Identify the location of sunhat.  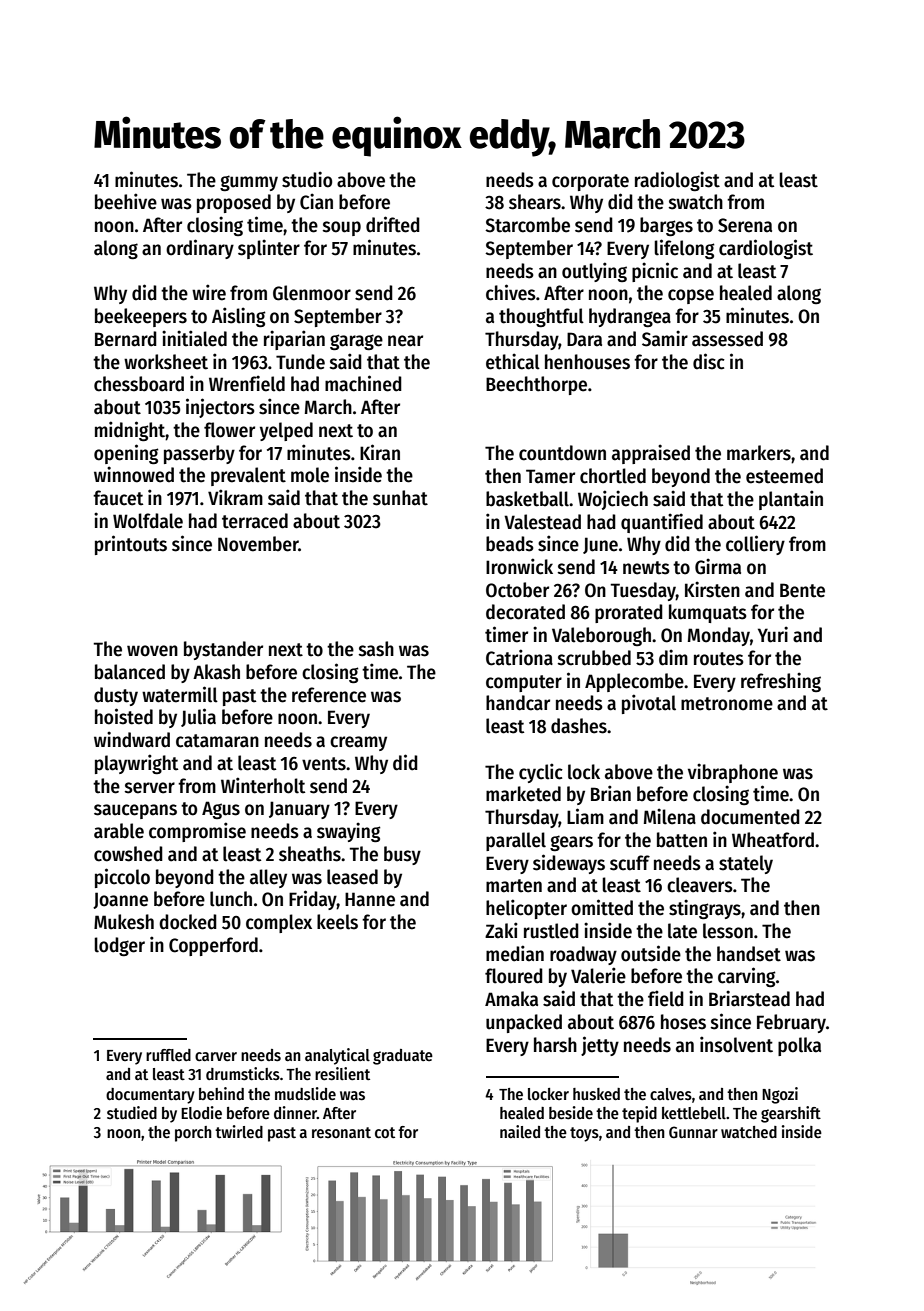
(400, 498).
